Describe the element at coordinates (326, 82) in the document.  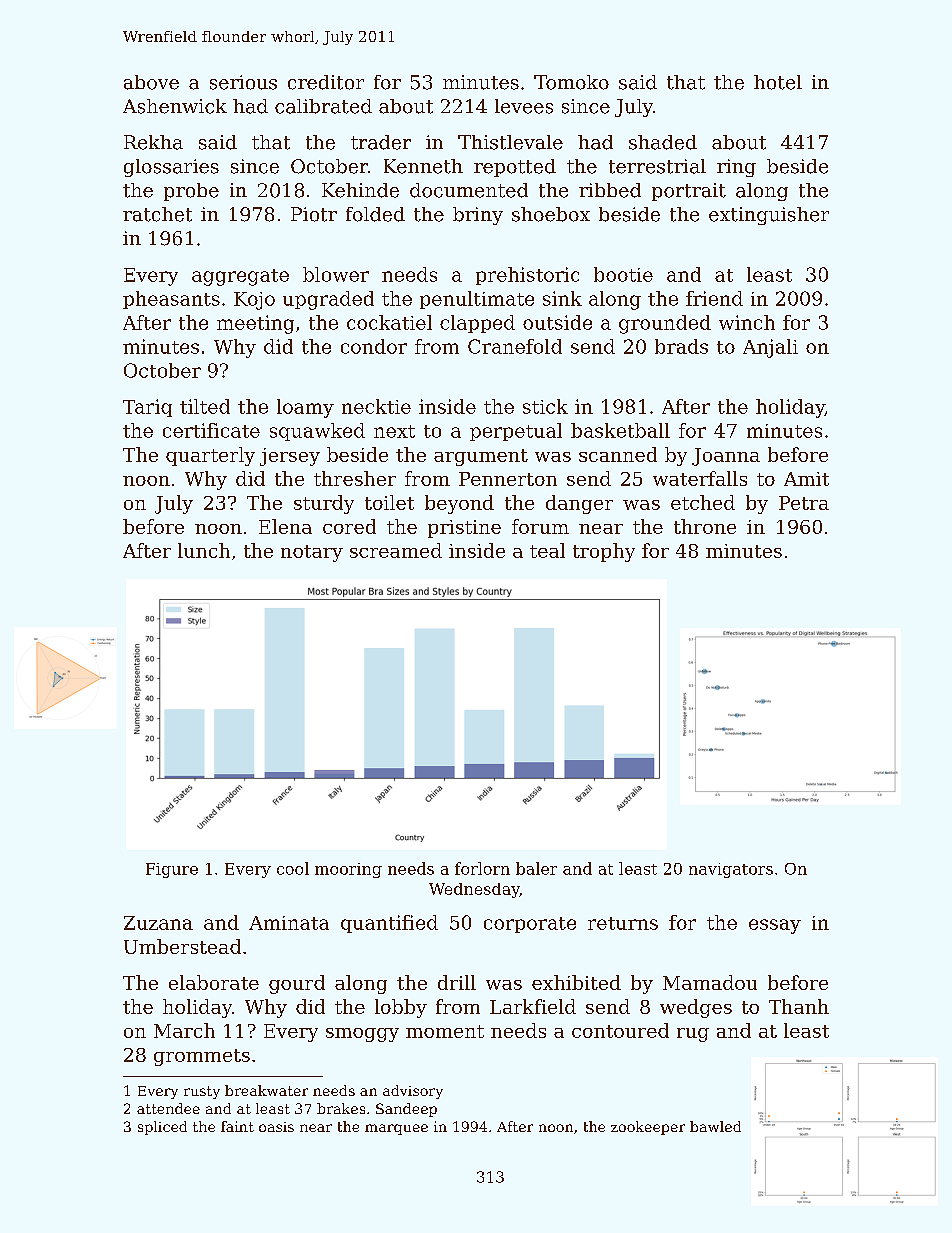
I see `creditor` at that location.
